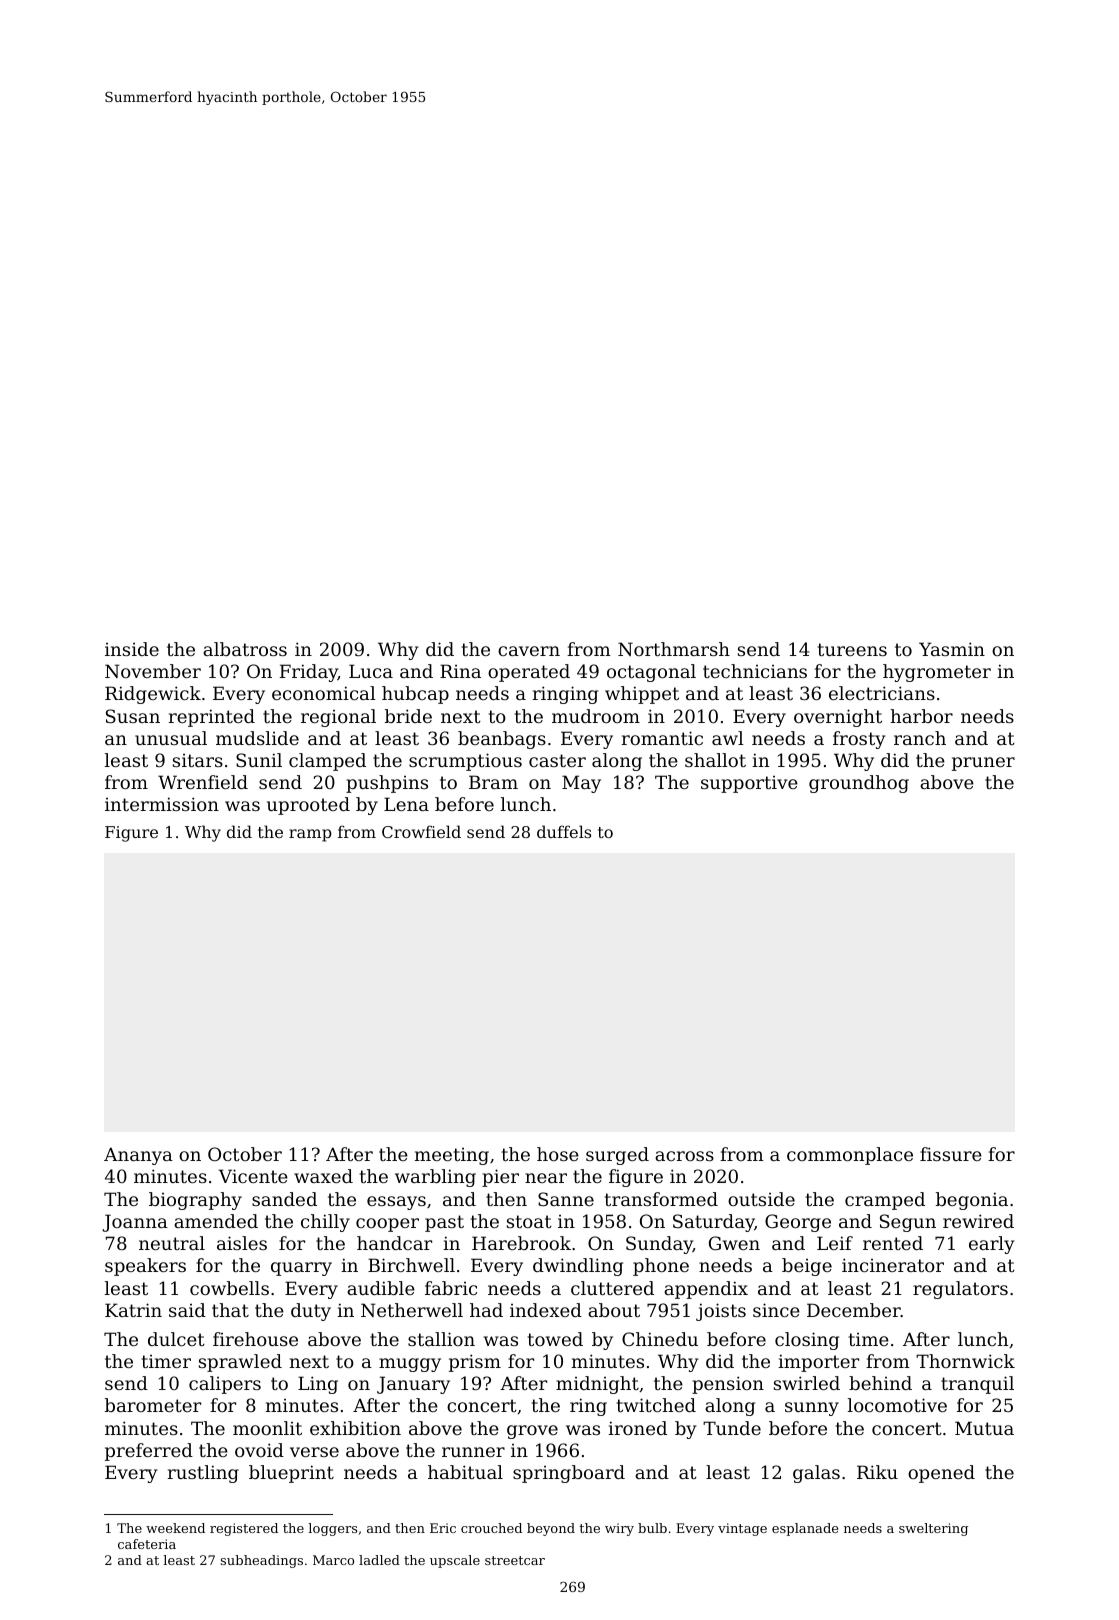 This screenshot has height=1620, width=1119. What do you see at coordinates (619, 1529) in the screenshot?
I see `wiry` at bounding box center [619, 1529].
